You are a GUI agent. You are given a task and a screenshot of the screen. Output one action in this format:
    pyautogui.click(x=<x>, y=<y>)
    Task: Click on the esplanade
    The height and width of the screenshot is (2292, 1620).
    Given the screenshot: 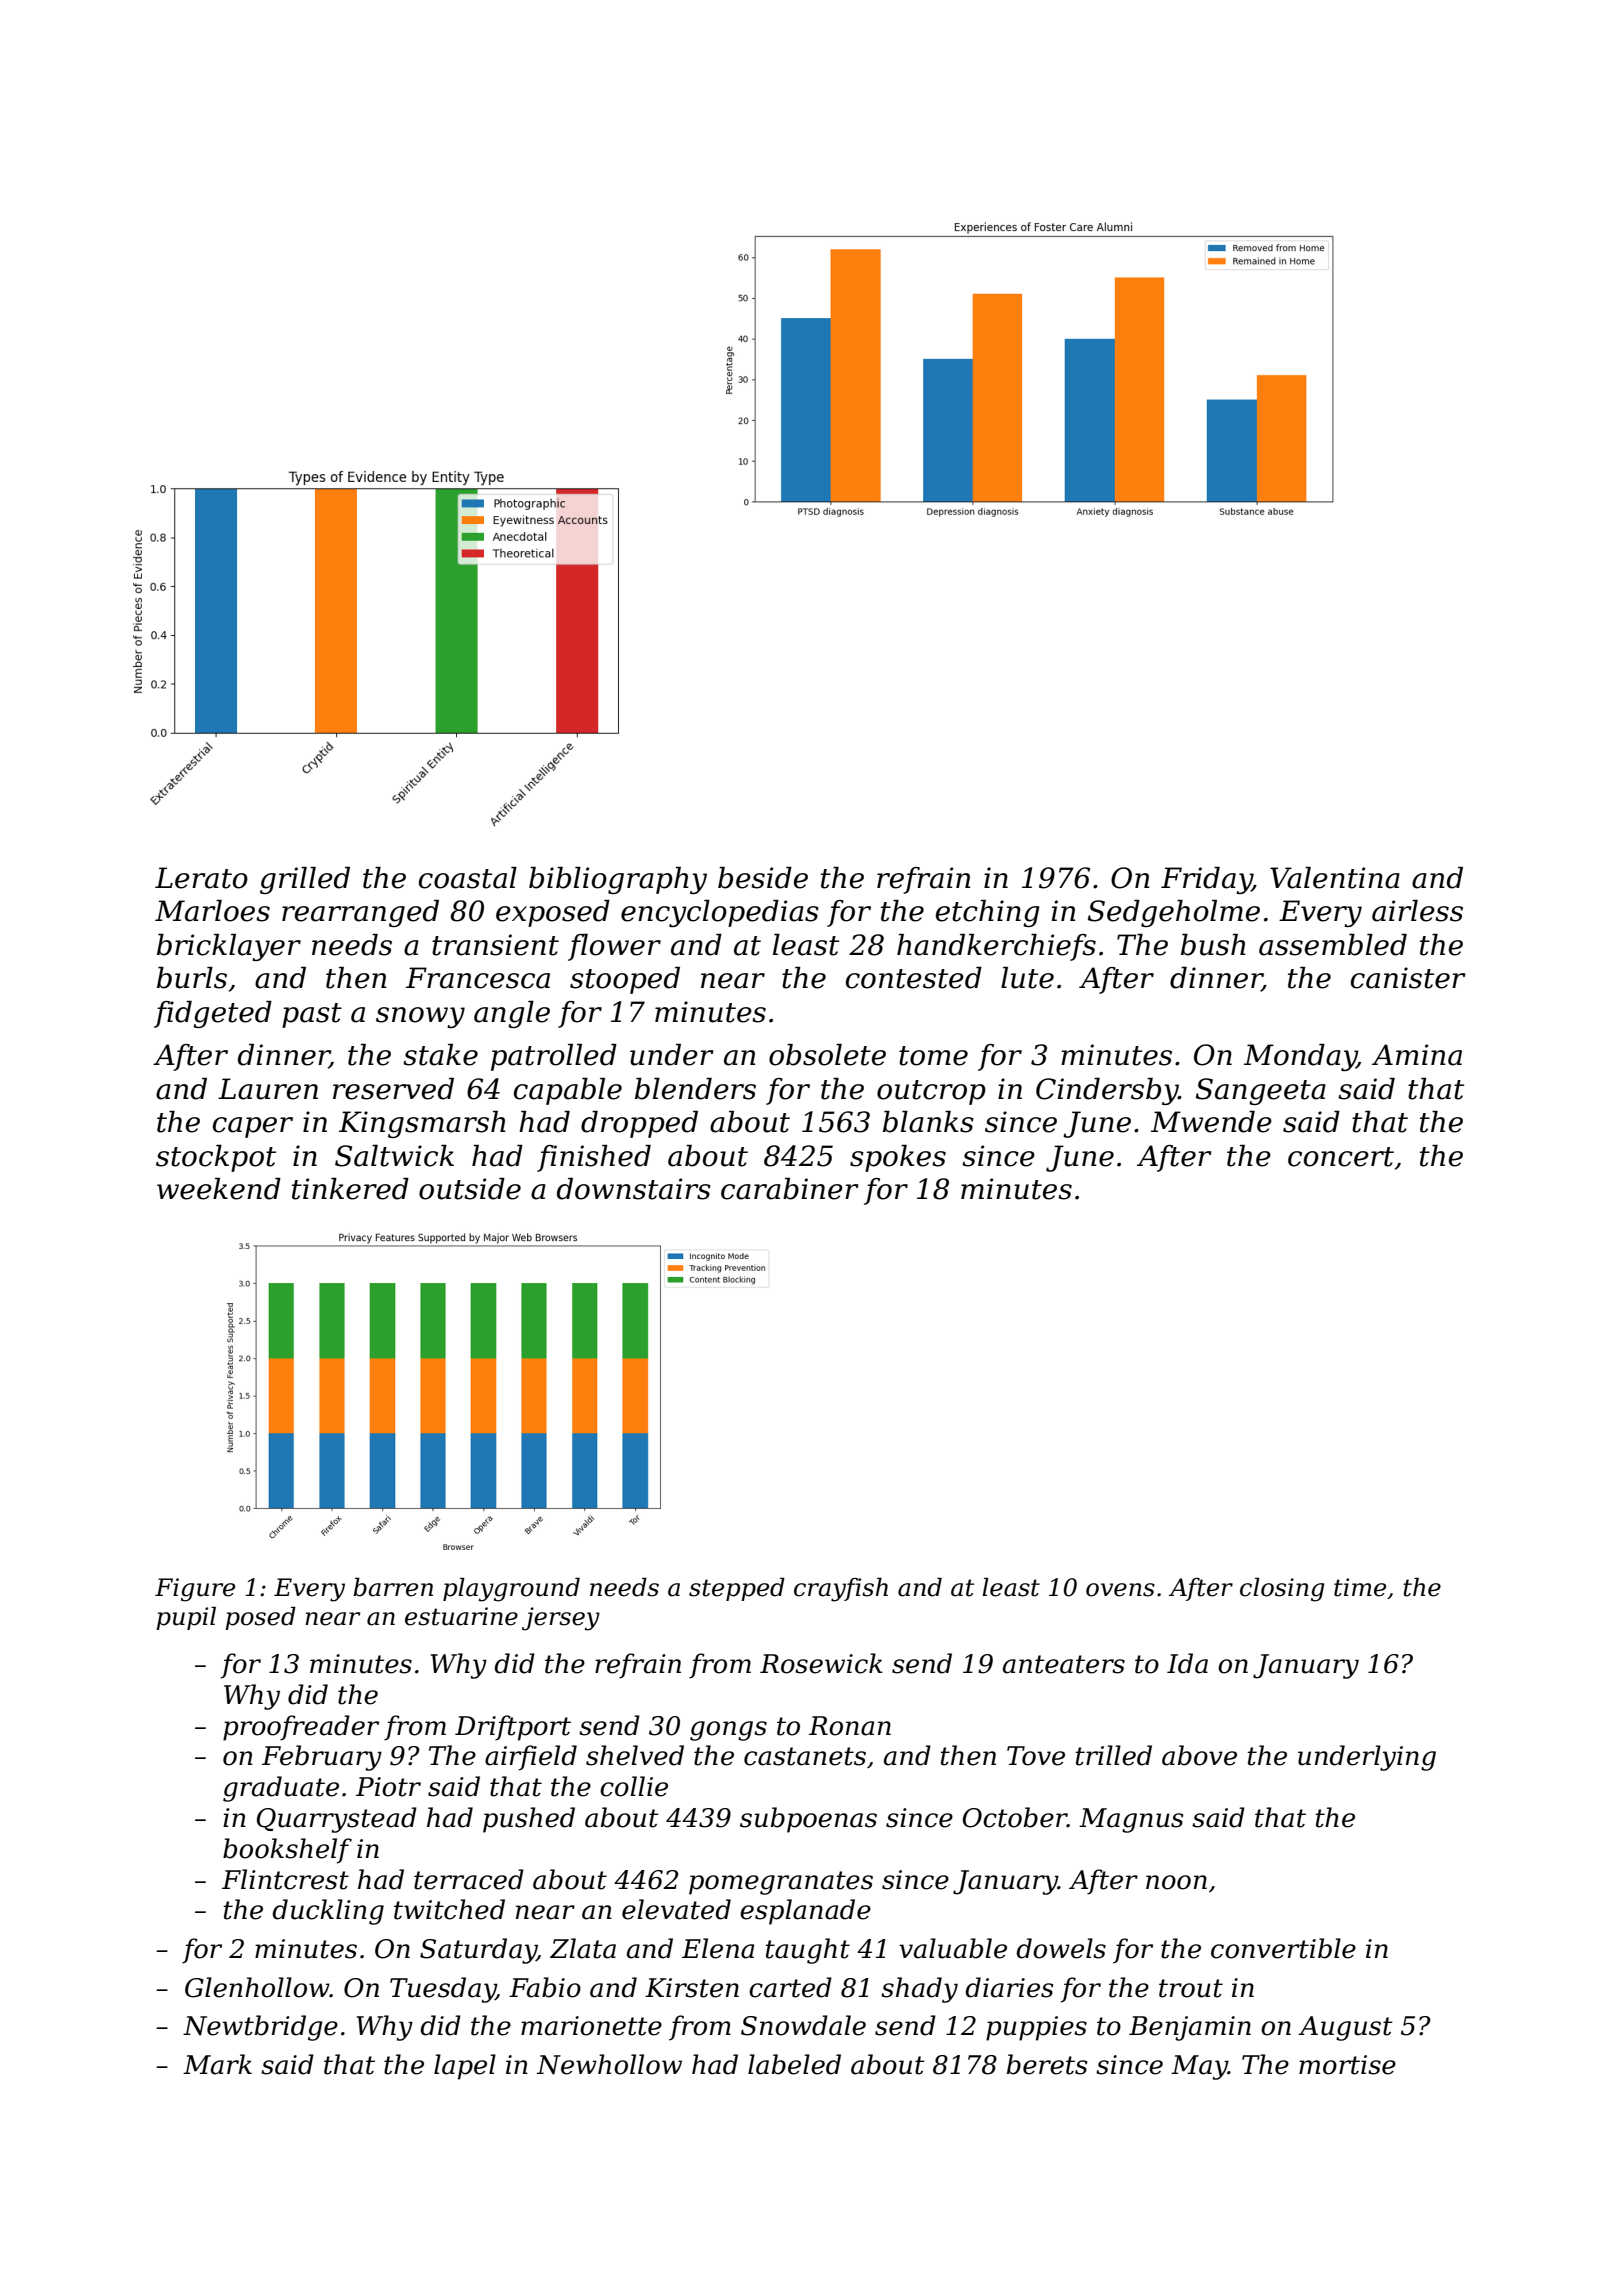 What is the action you would take?
    pyautogui.click(x=805, y=1912)
